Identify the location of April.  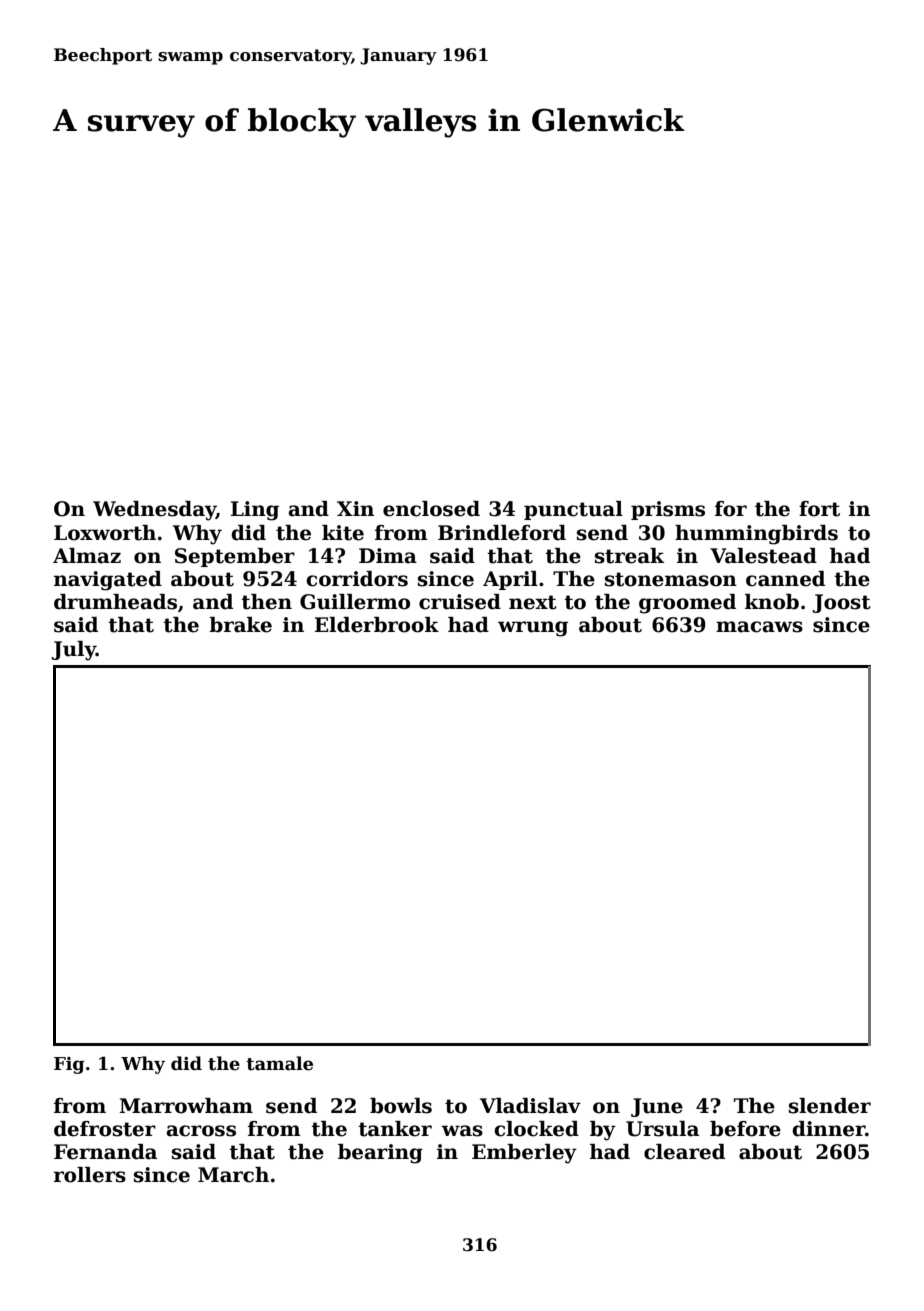
(510, 580).
